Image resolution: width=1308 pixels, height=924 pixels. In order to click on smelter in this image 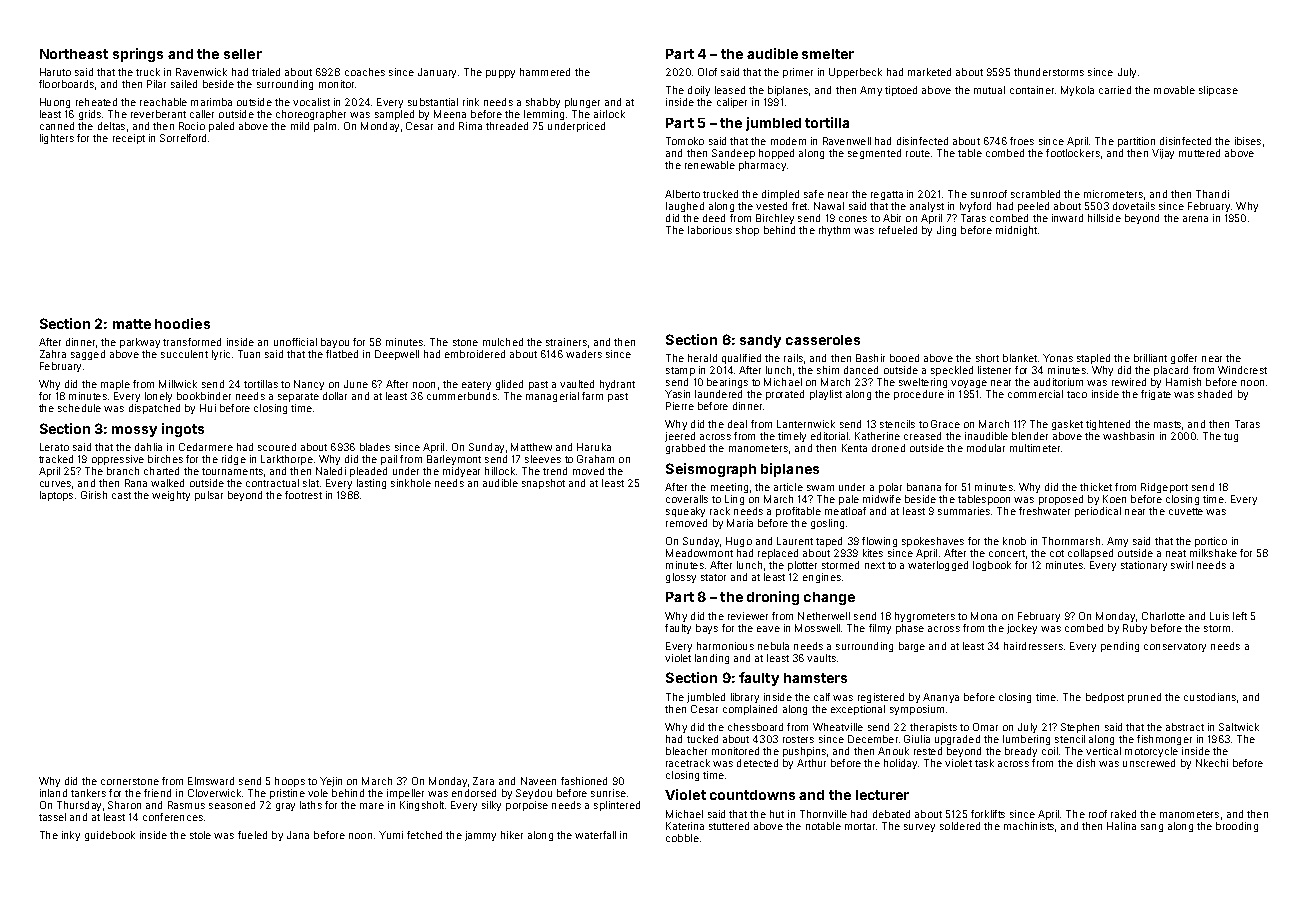, I will do `click(828, 54)`.
